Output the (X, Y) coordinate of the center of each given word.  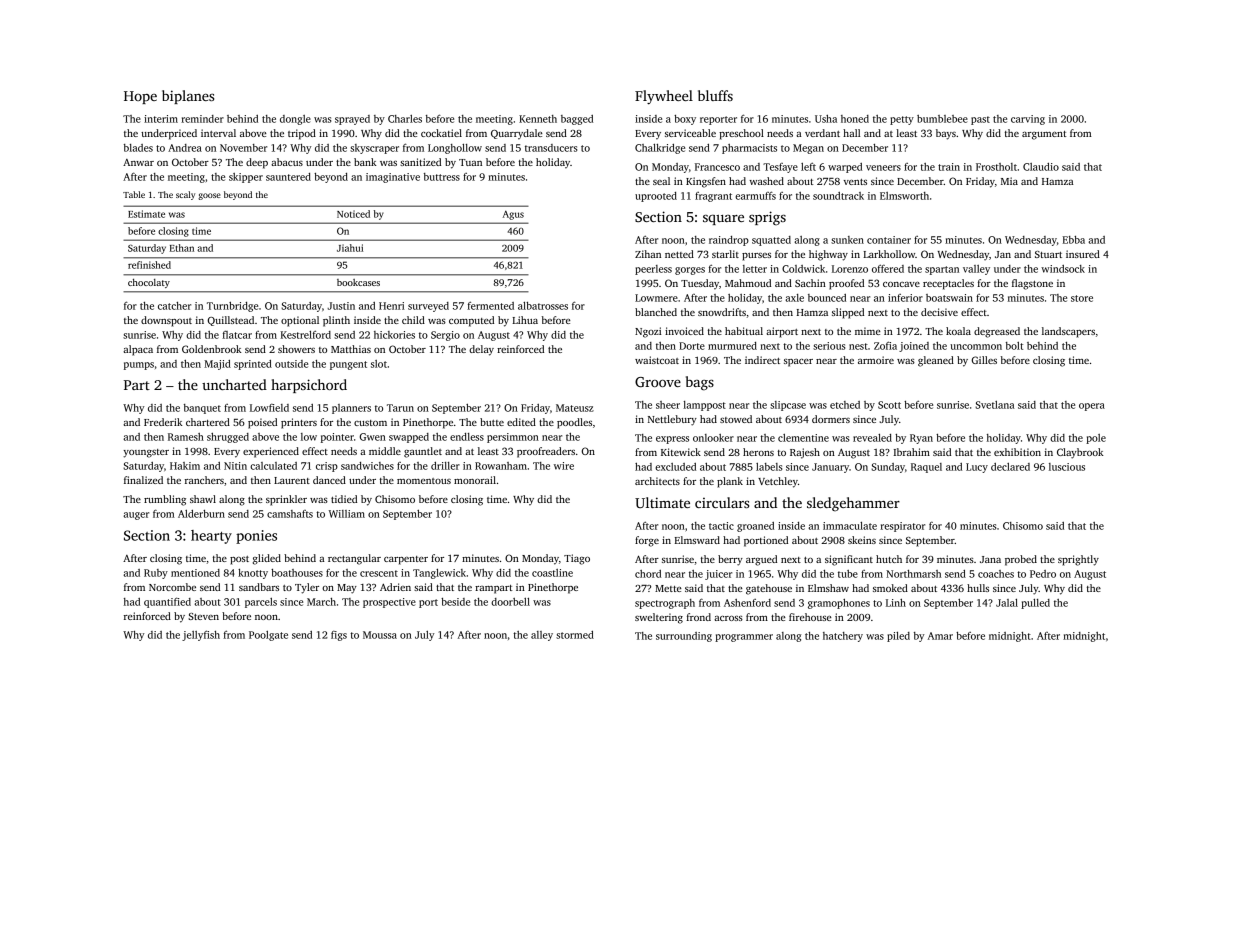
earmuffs (755, 195)
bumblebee (942, 119)
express (672, 440)
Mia (1009, 181)
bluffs (715, 95)
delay (481, 350)
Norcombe (172, 587)
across (728, 618)
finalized (143, 480)
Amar (940, 636)
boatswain (949, 298)
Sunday (888, 468)
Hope (140, 97)
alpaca (138, 350)
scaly (185, 195)
